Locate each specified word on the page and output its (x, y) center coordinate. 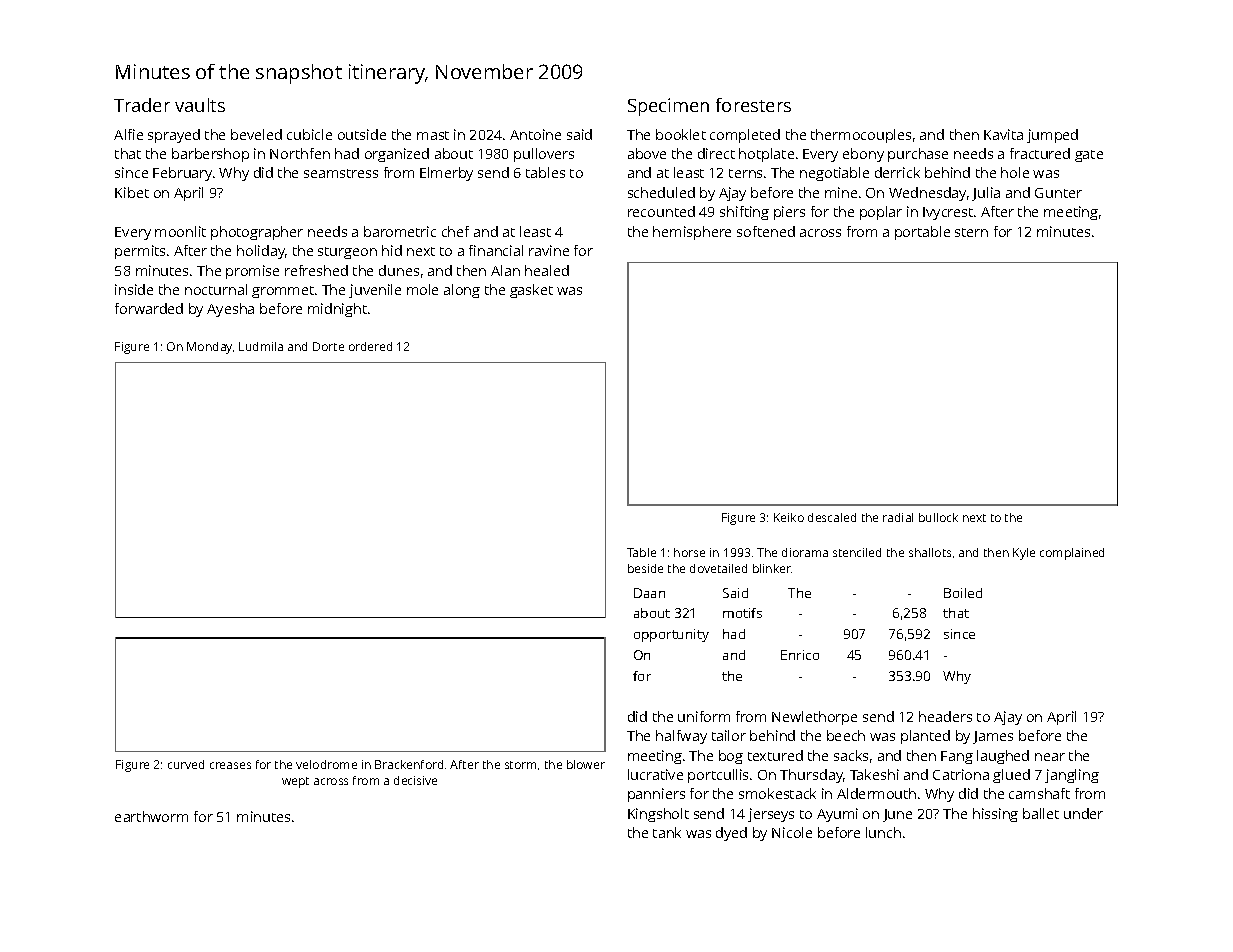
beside (645, 568)
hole (1015, 172)
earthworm (151, 816)
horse (689, 552)
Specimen (668, 107)
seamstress (341, 173)
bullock (938, 517)
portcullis (718, 776)
